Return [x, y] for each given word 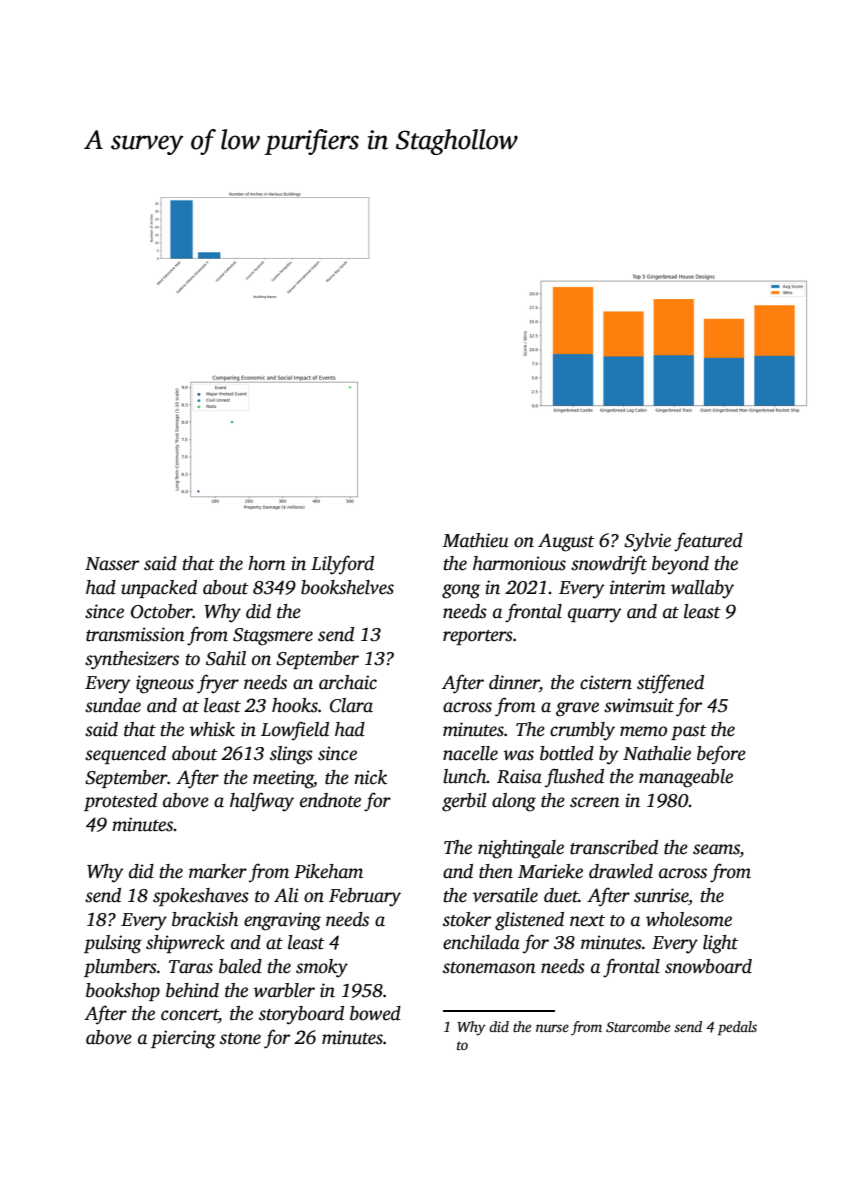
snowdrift [609, 565]
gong [461, 591]
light [720, 944]
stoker [467, 919]
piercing [183, 1039]
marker [218, 871]
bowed [375, 1013]
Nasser [112, 564]
